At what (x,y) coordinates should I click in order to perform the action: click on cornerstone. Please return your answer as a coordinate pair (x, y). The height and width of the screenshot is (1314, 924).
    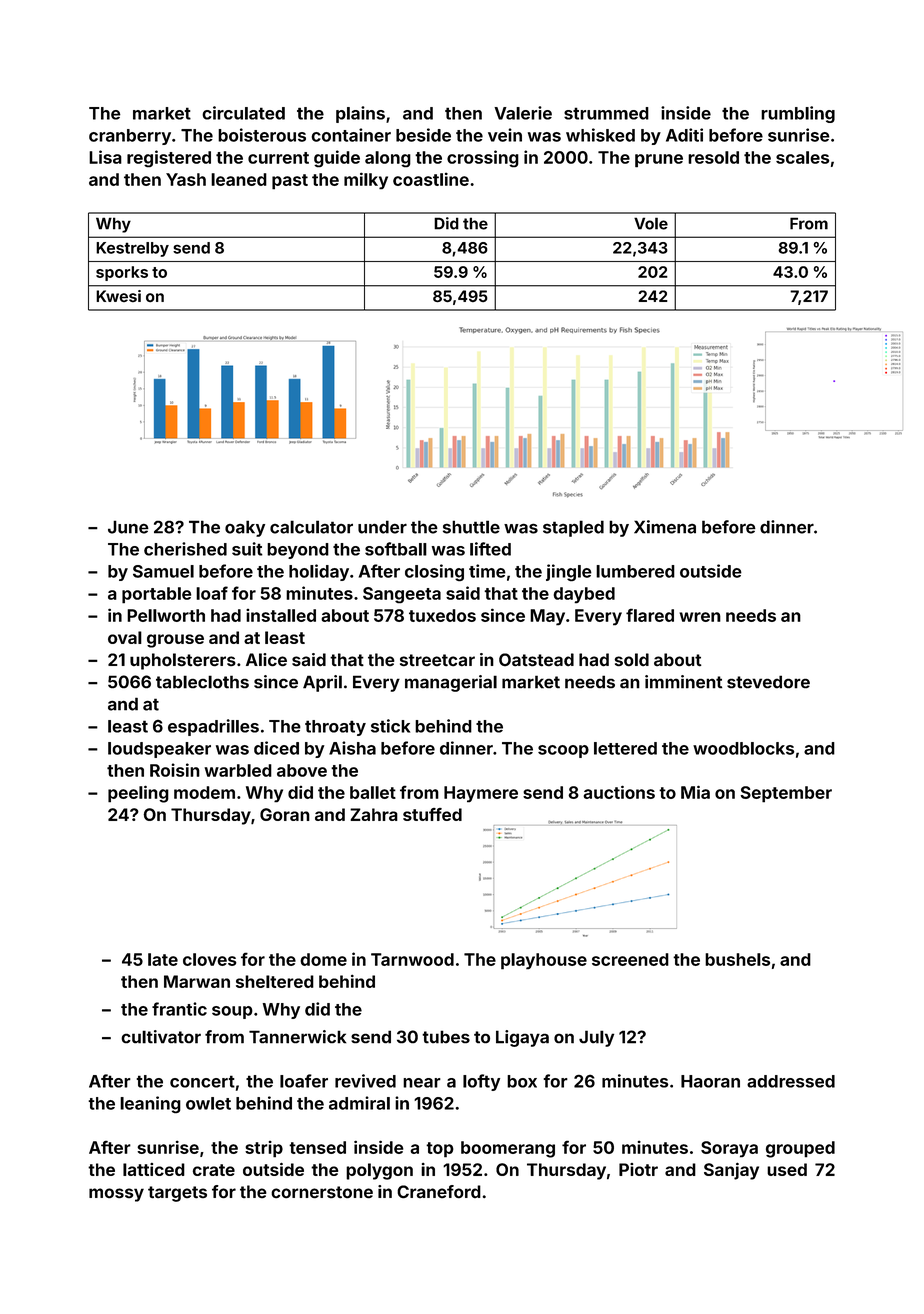
    Looking at the image, I should click on (322, 1192).
